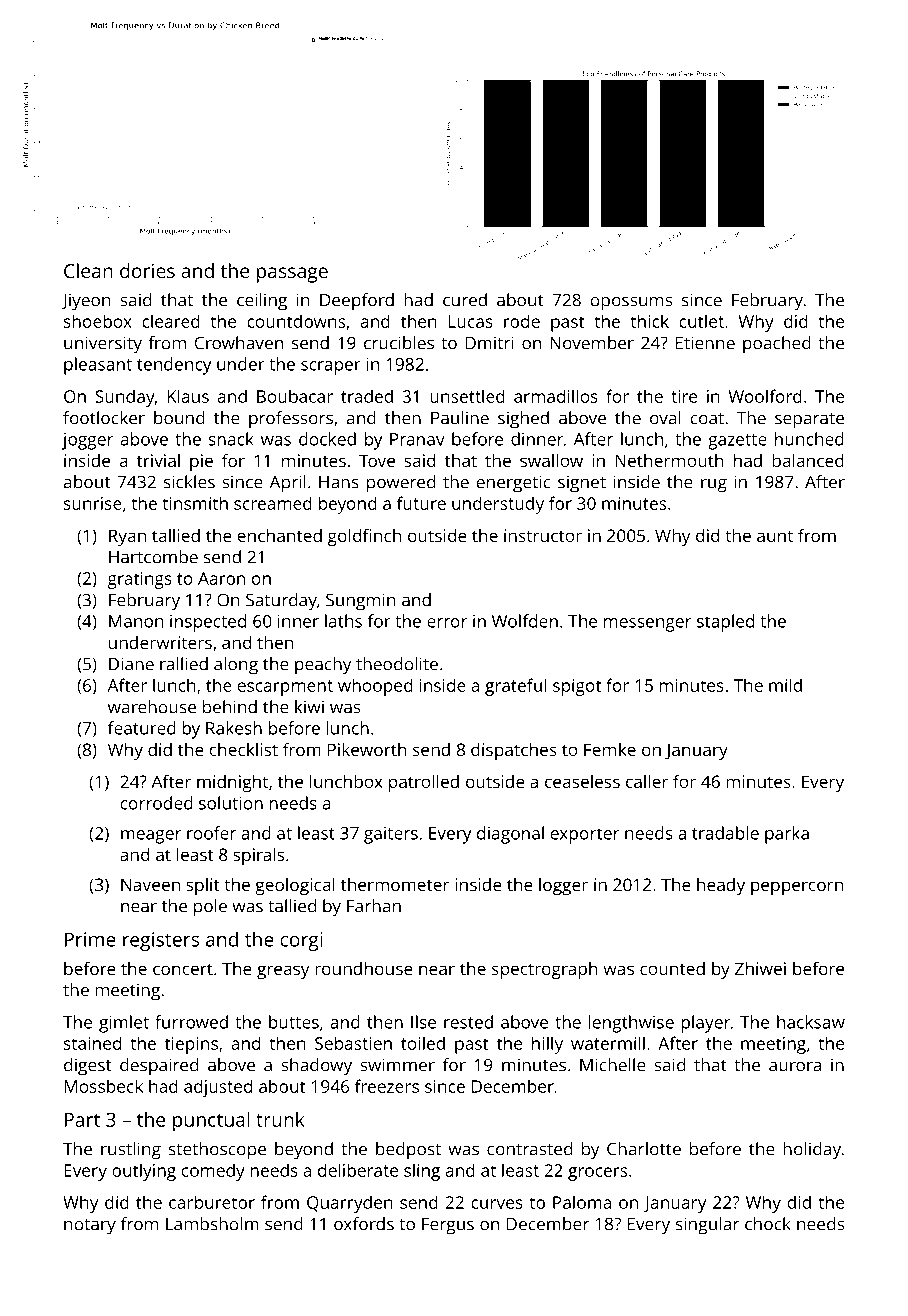 The width and height of the page is (908, 1316). Describe the element at coordinates (768, 1224) in the page. I see `chock` at that location.
